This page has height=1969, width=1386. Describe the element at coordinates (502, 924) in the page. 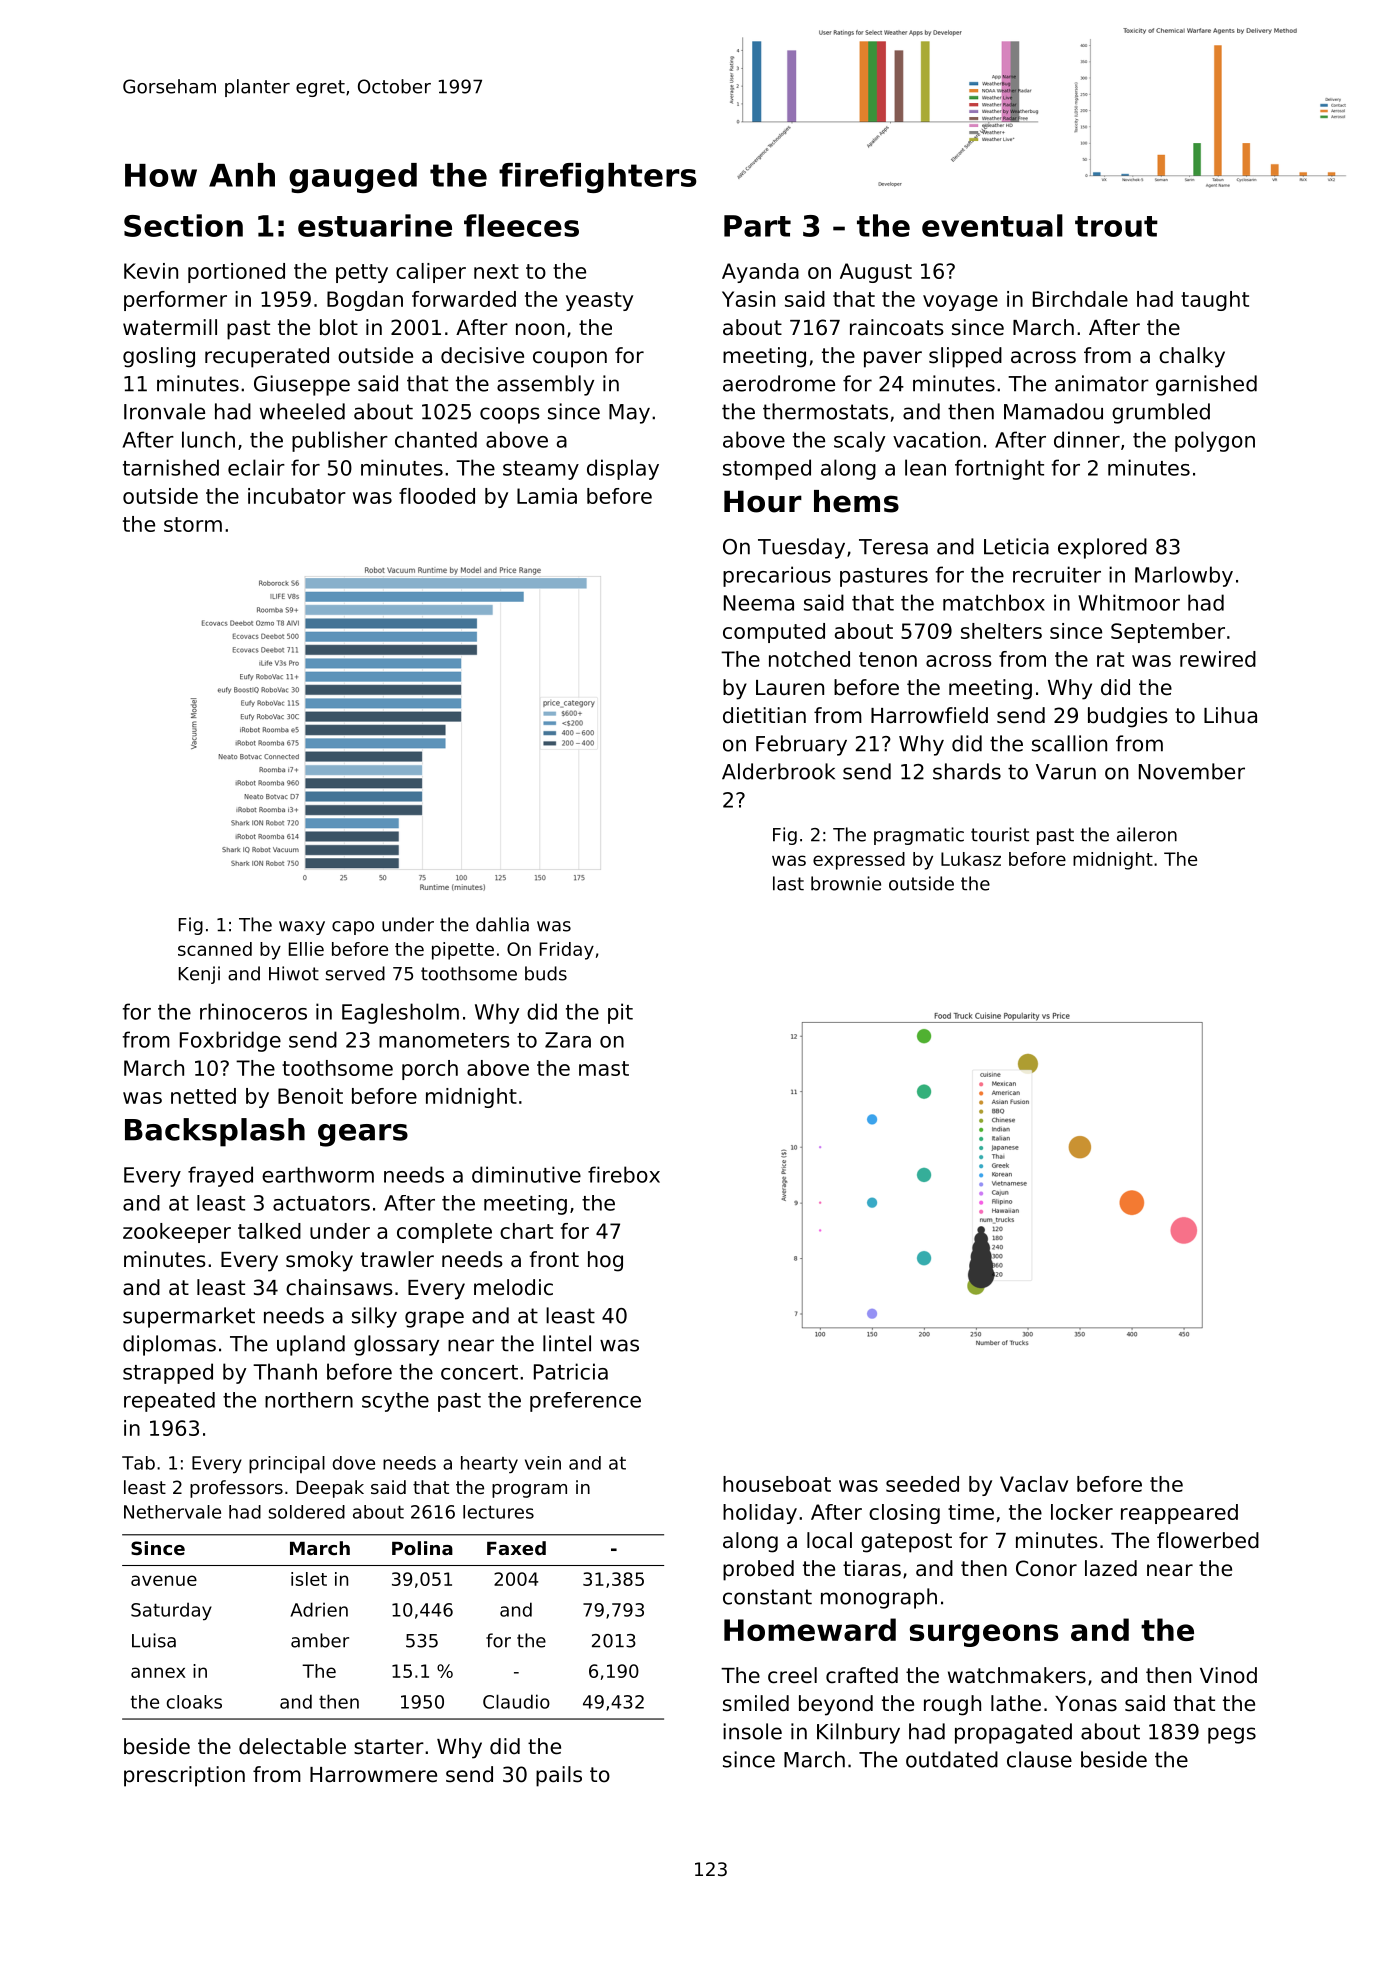

I see `dahlia` at that location.
